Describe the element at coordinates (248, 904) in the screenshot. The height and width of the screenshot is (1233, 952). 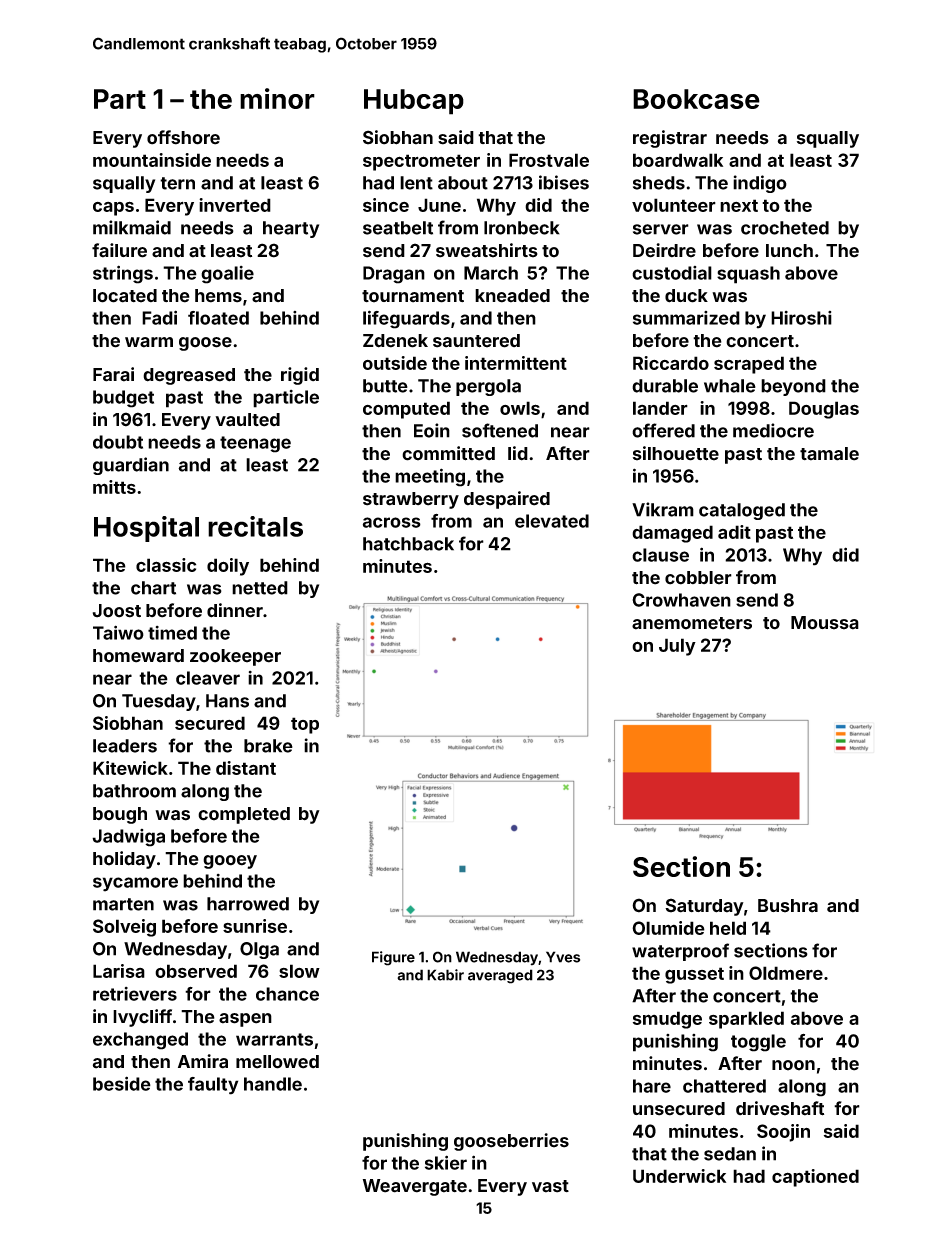
I see `harrowed` at that location.
